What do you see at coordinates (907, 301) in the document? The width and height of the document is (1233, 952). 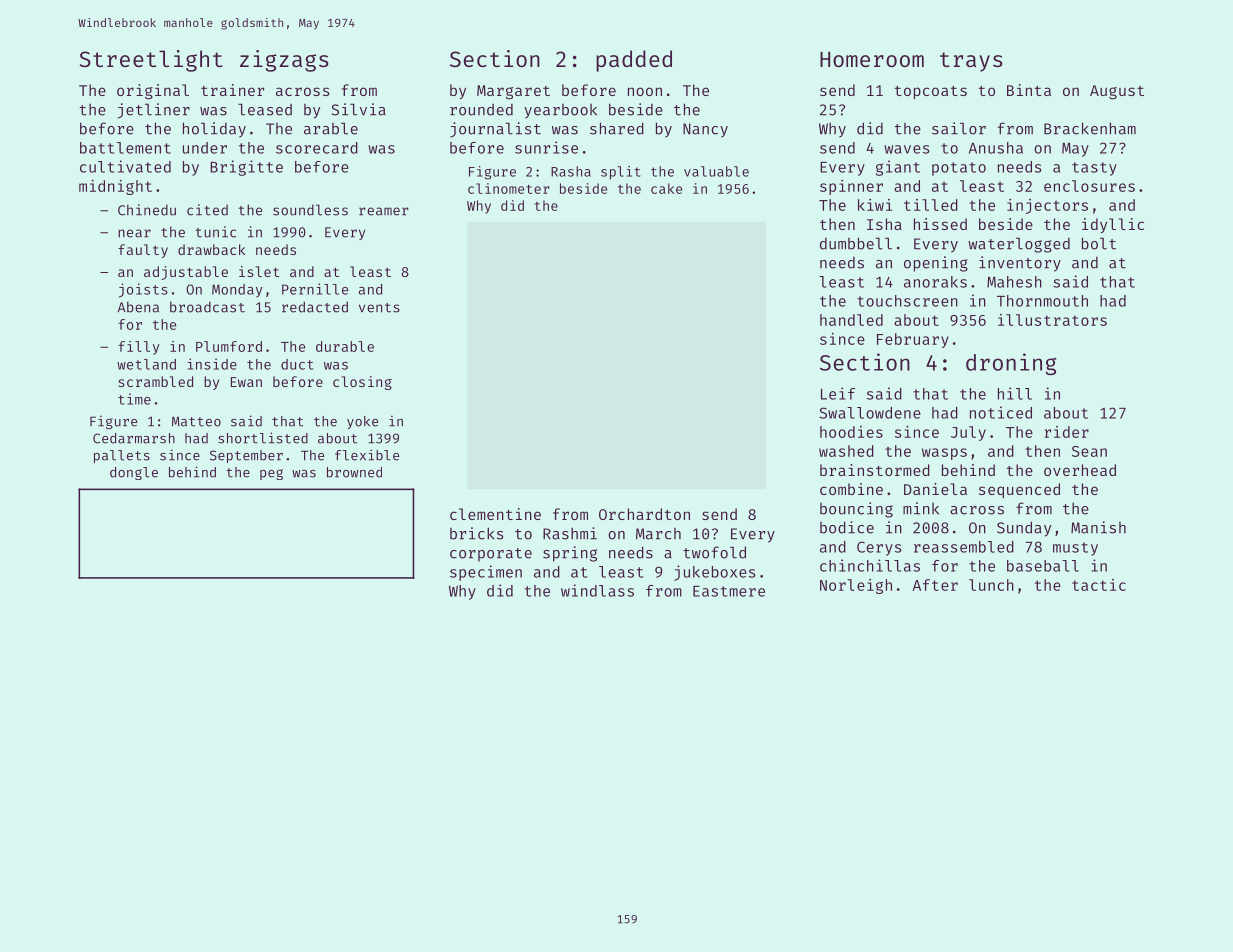 I see `touchscreen` at bounding box center [907, 301].
